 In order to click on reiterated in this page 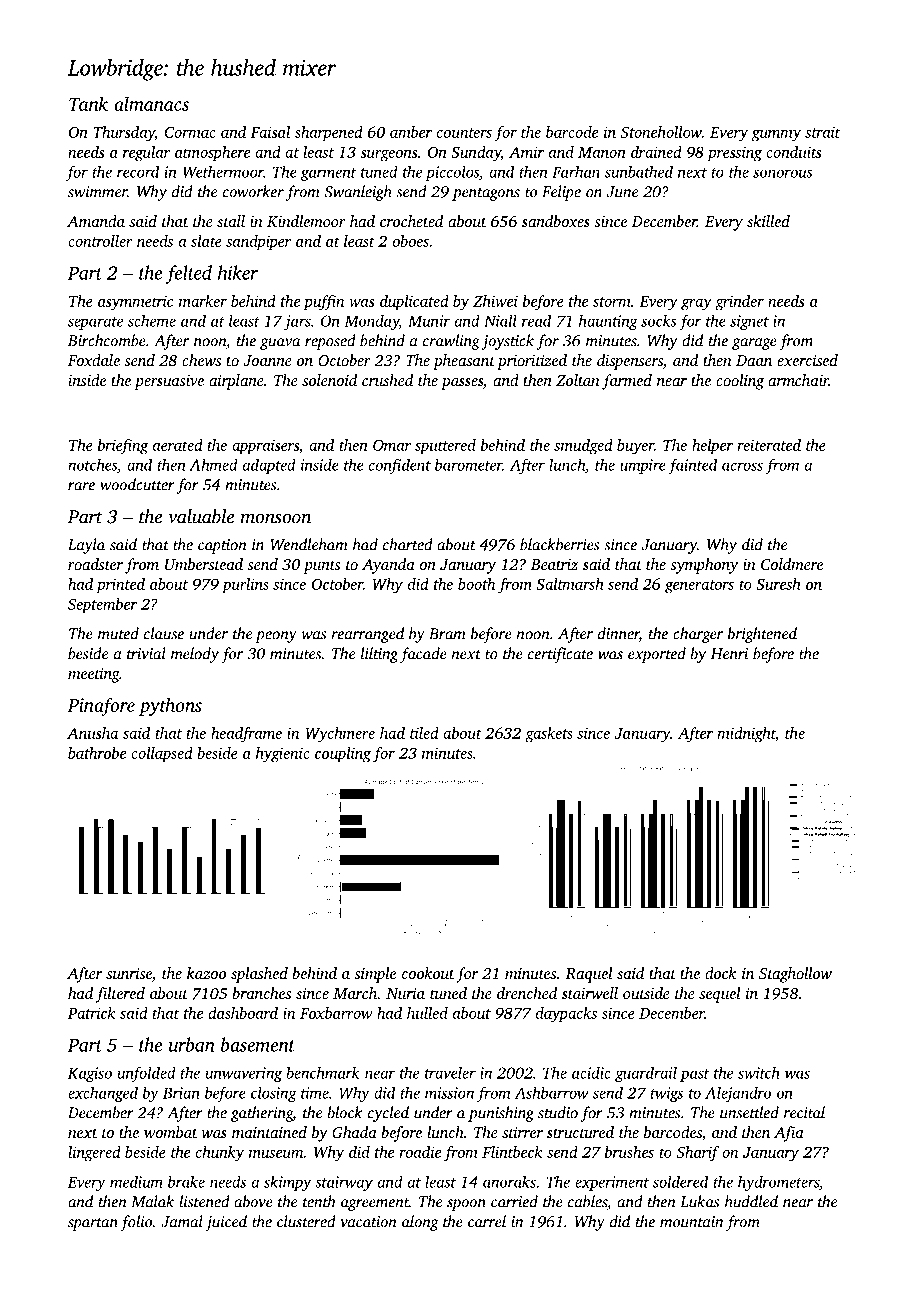, I will do `click(769, 445)`.
